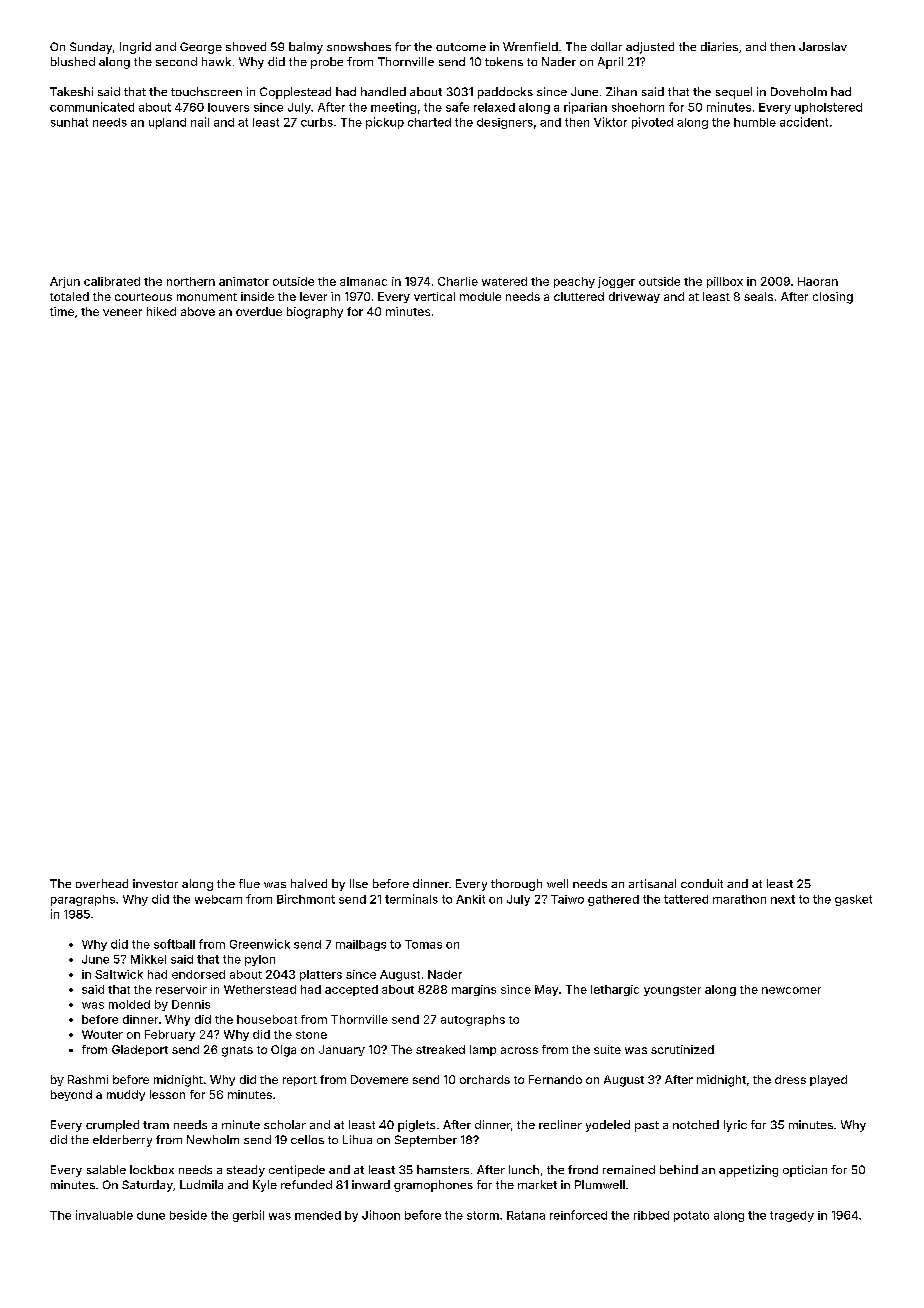 The height and width of the page is (1308, 924). I want to click on halved, so click(309, 883).
